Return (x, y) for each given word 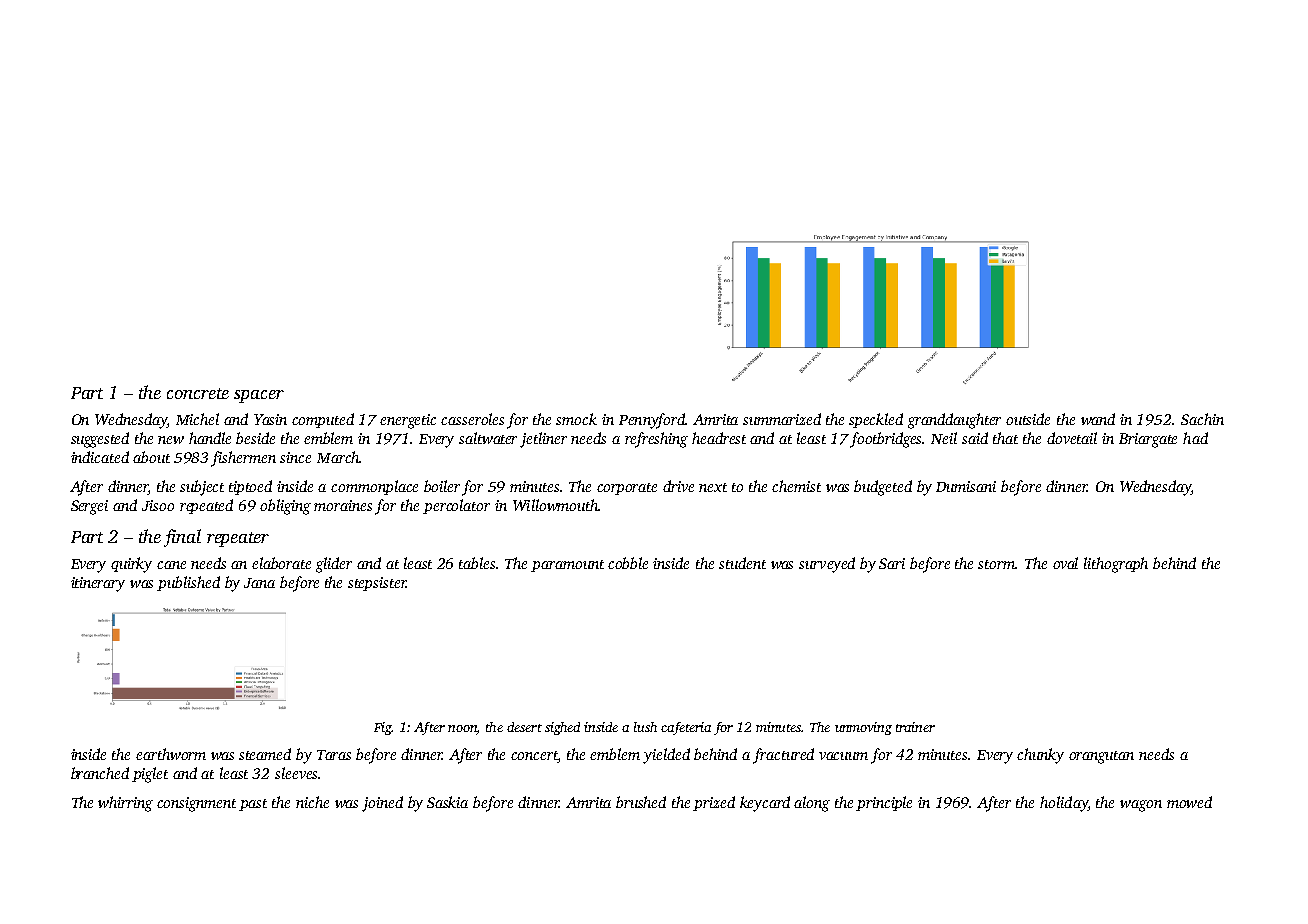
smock (576, 419)
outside (1028, 419)
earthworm (171, 754)
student (742, 563)
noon (462, 728)
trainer (915, 727)
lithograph (1116, 565)
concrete (198, 393)
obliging (285, 507)
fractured (783, 756)
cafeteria (686, 728)
